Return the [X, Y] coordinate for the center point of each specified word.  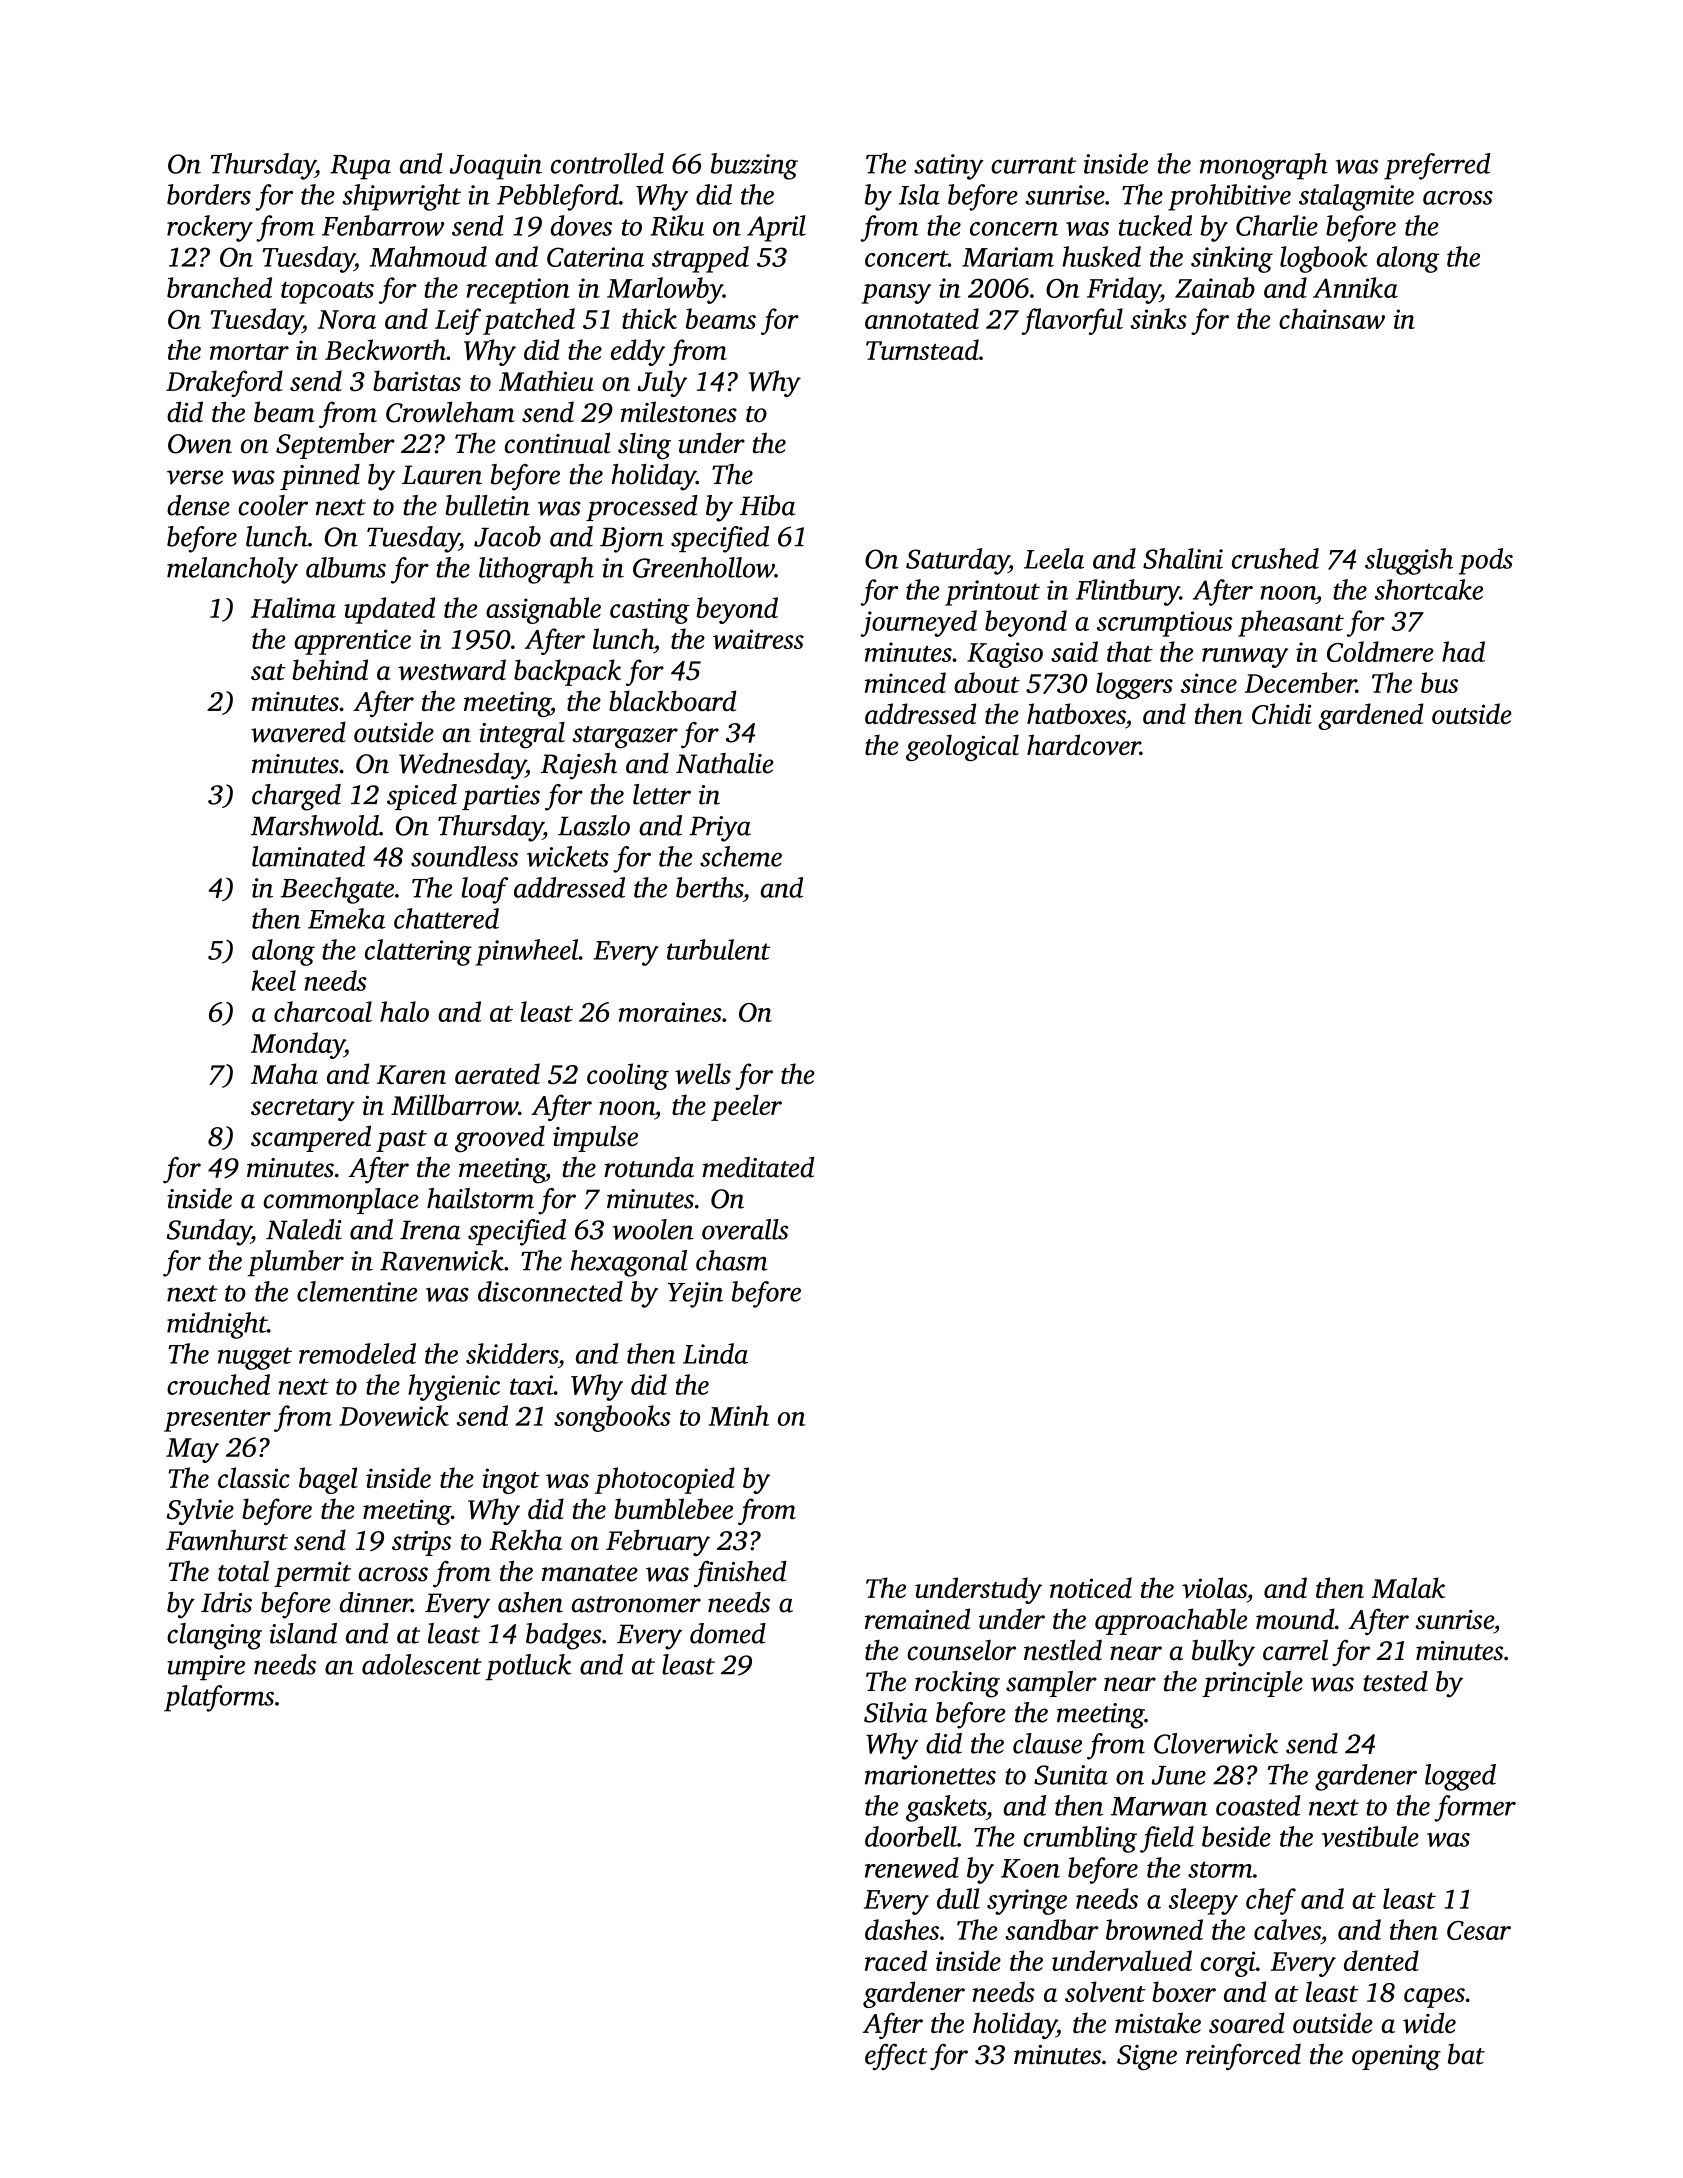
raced [896, 1960]
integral [522, 735]
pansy [896, 294]
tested [1395, 1681]
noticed [1091, 1587]
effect [896, 2057]
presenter [217, 1420]
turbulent [718, 949]
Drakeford [224, 383]
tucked [1155, 225]
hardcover [1083, 744]
